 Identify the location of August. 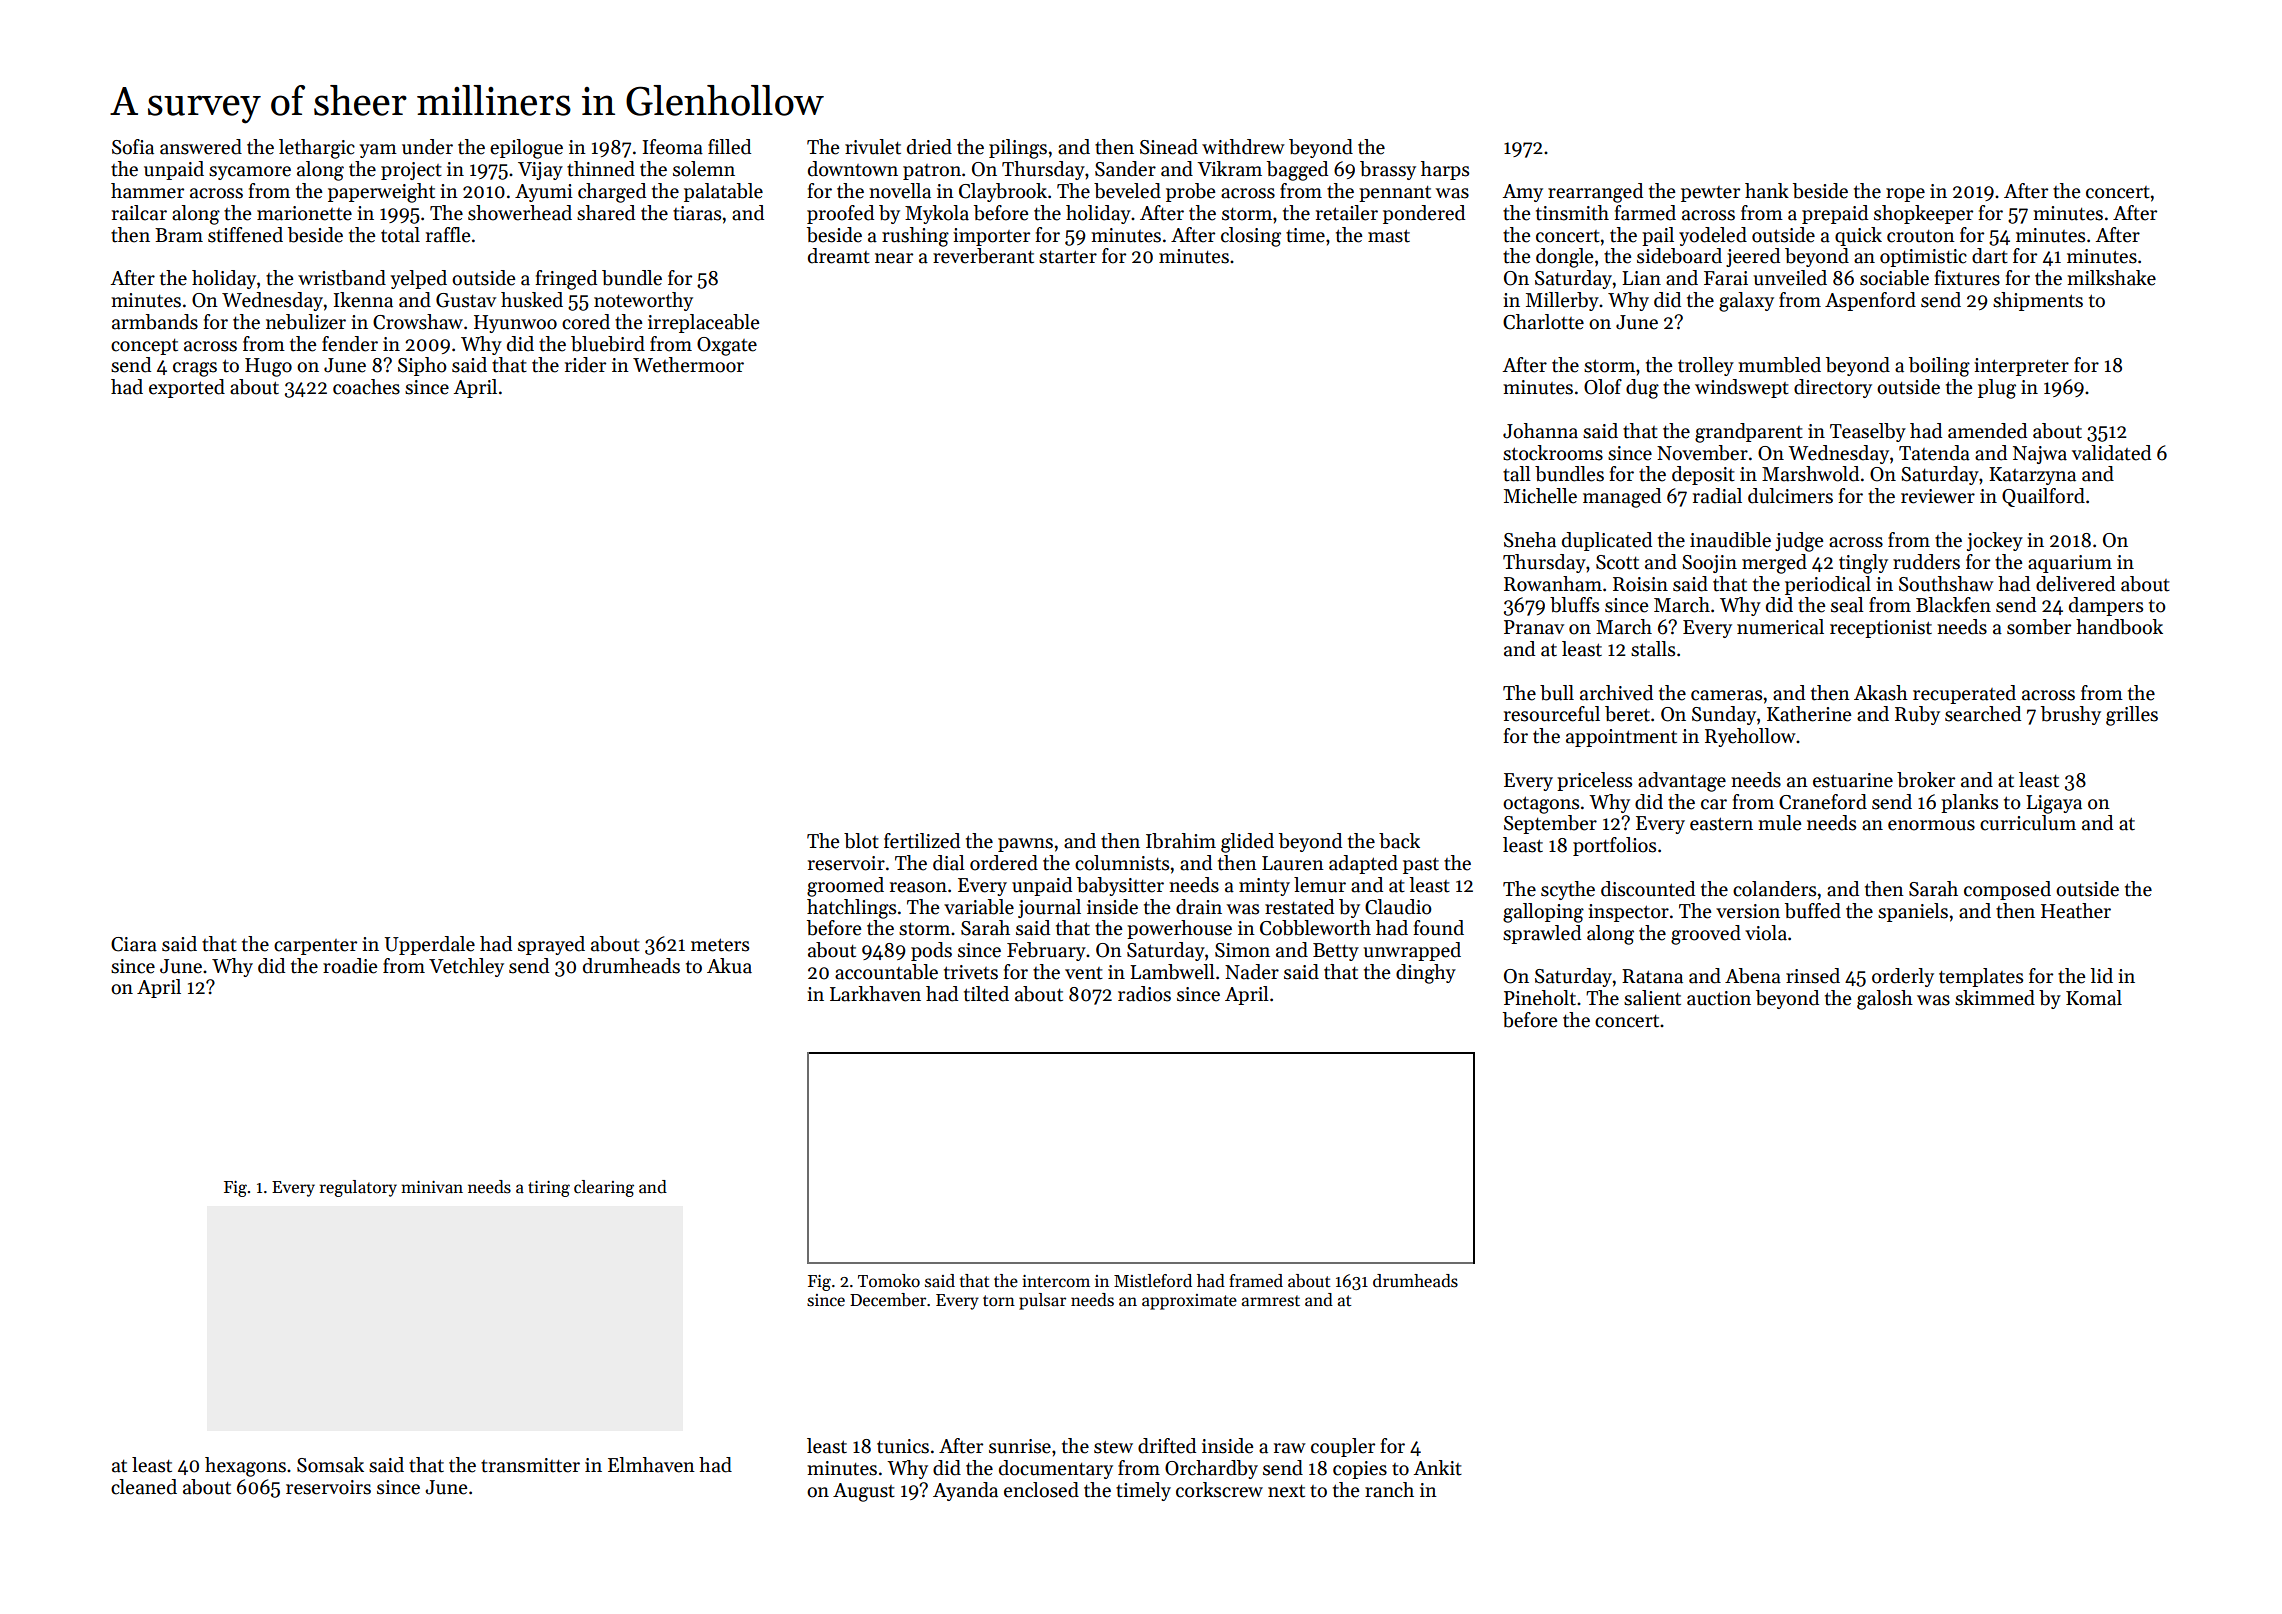
(864, 1492).
